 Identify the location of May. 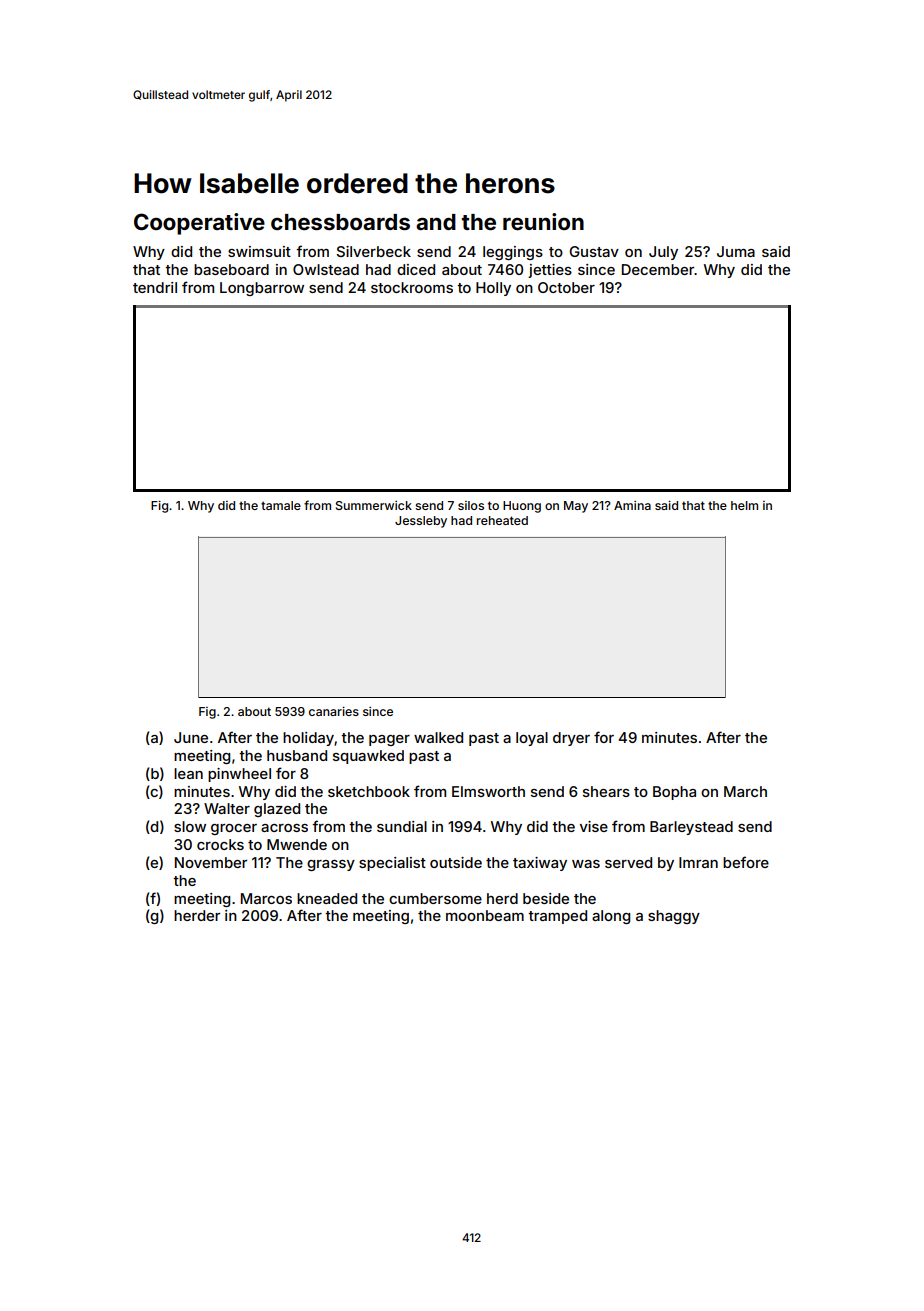
(576, 507).
